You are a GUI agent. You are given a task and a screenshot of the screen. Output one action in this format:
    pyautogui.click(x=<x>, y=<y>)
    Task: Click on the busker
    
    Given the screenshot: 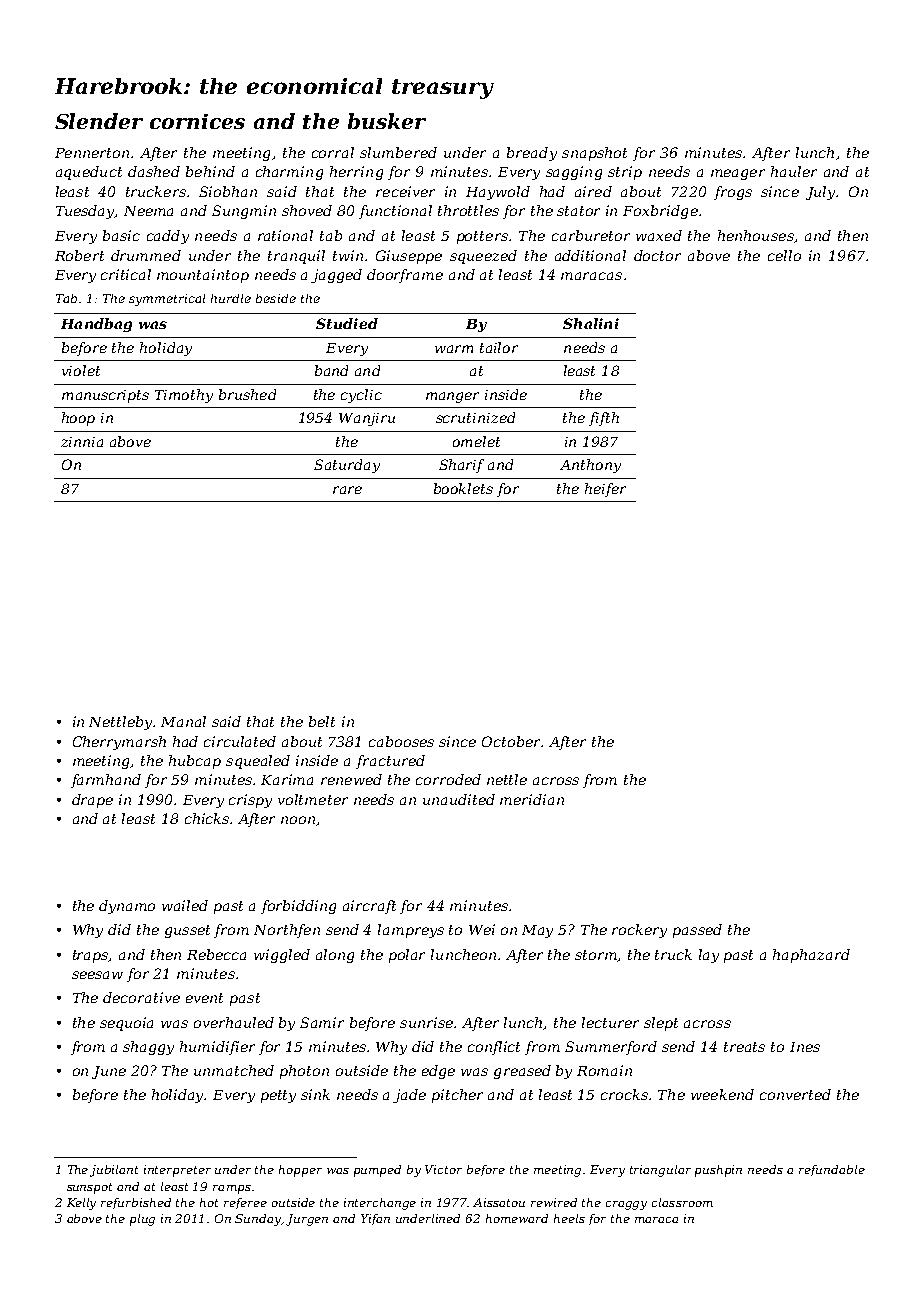 What is the action you would take?
    pyautogui.click(x=387, y=121)
